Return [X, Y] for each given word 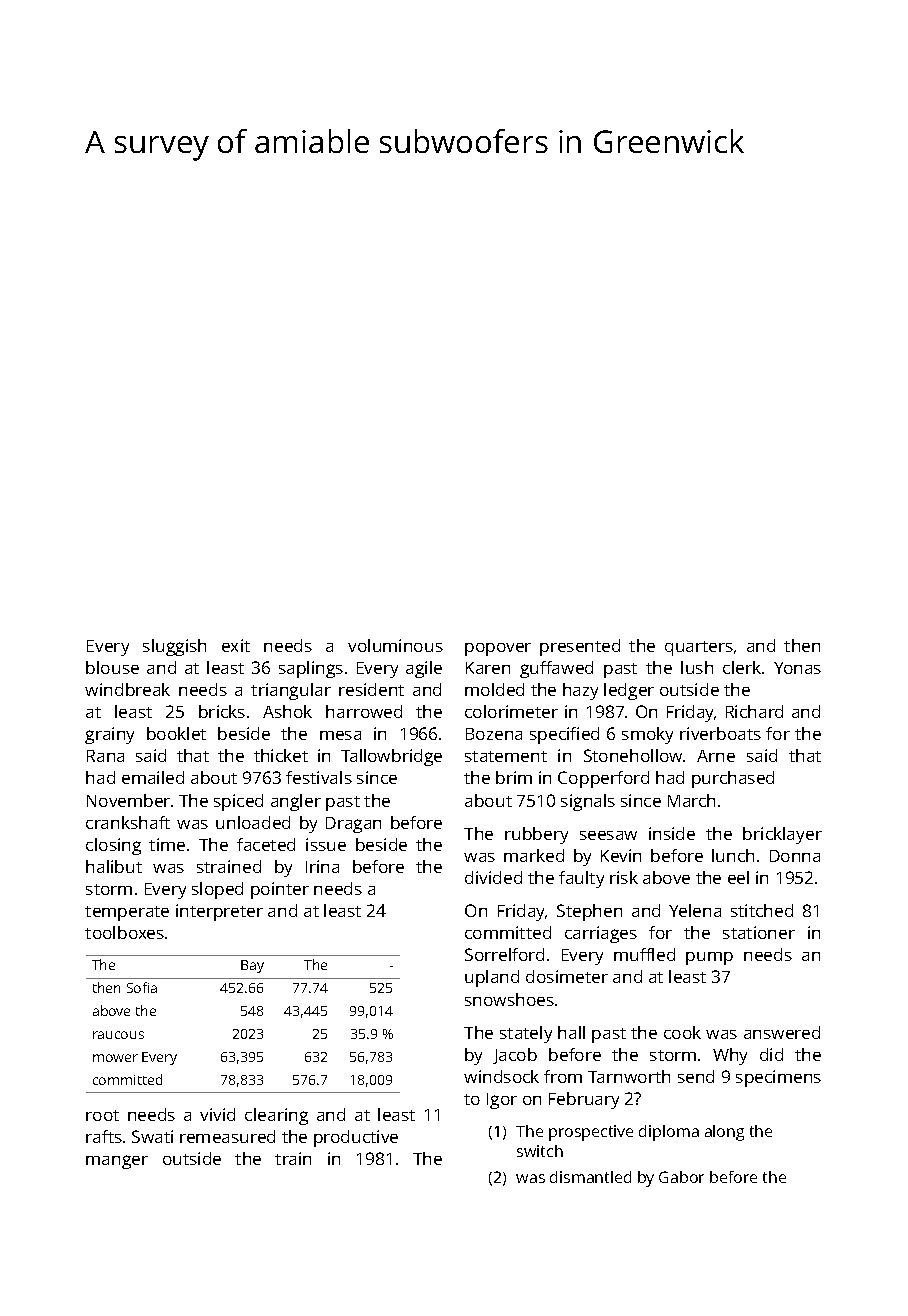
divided [493, 877]
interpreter [219, 912]
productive [356, 1138]
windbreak [127, 689]
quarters [699, 648]
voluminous [395, 645]
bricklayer [782, 835]
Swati [152, 1136]
